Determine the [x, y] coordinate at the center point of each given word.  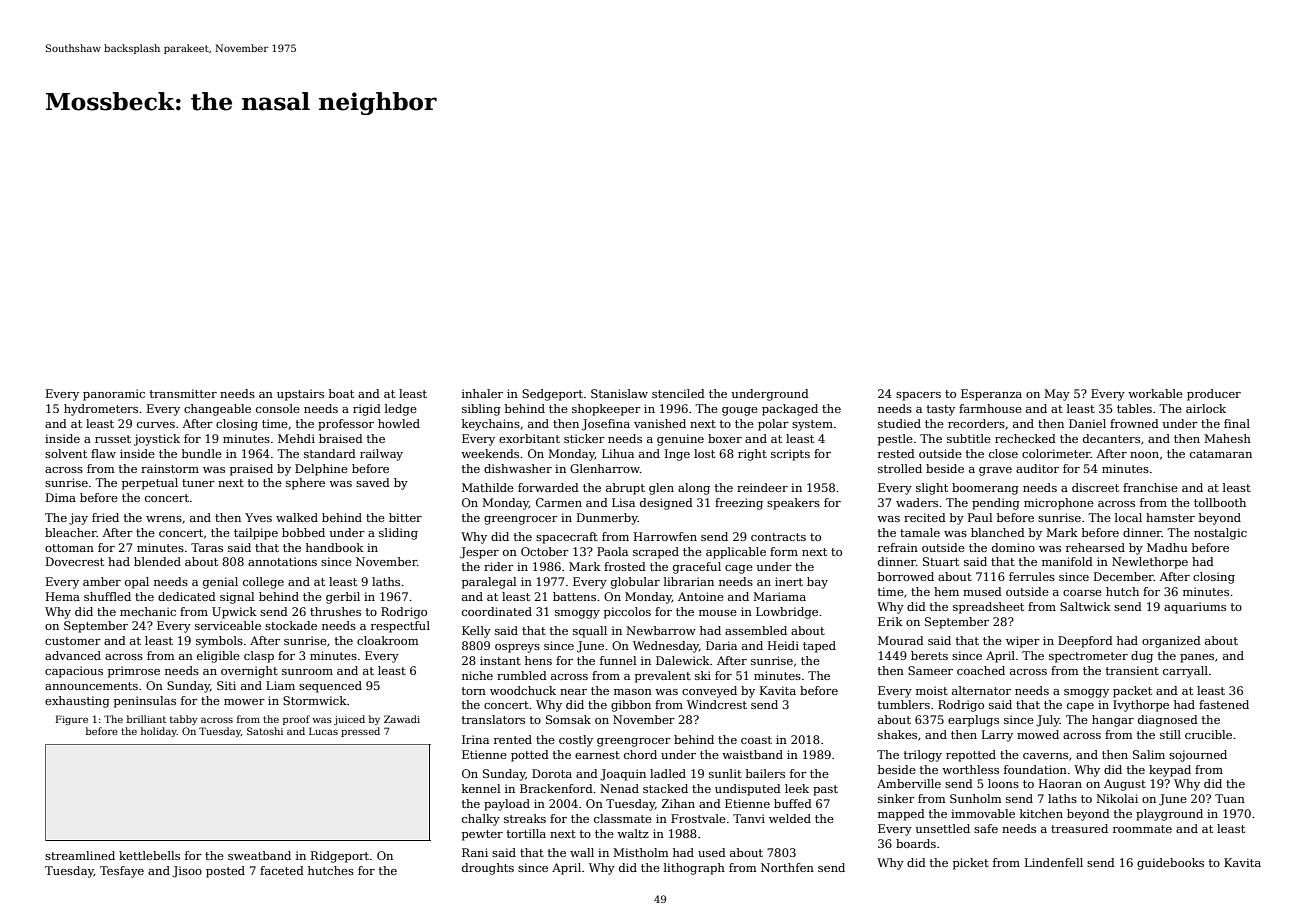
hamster [1170, 517]
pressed [360, 732]
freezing [739, 504]
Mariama [779, 596]
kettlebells [149, 855]
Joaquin [623, 775]
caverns [1045, 756]
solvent [66, 453]
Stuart [941, 561]
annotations [282, 561]
